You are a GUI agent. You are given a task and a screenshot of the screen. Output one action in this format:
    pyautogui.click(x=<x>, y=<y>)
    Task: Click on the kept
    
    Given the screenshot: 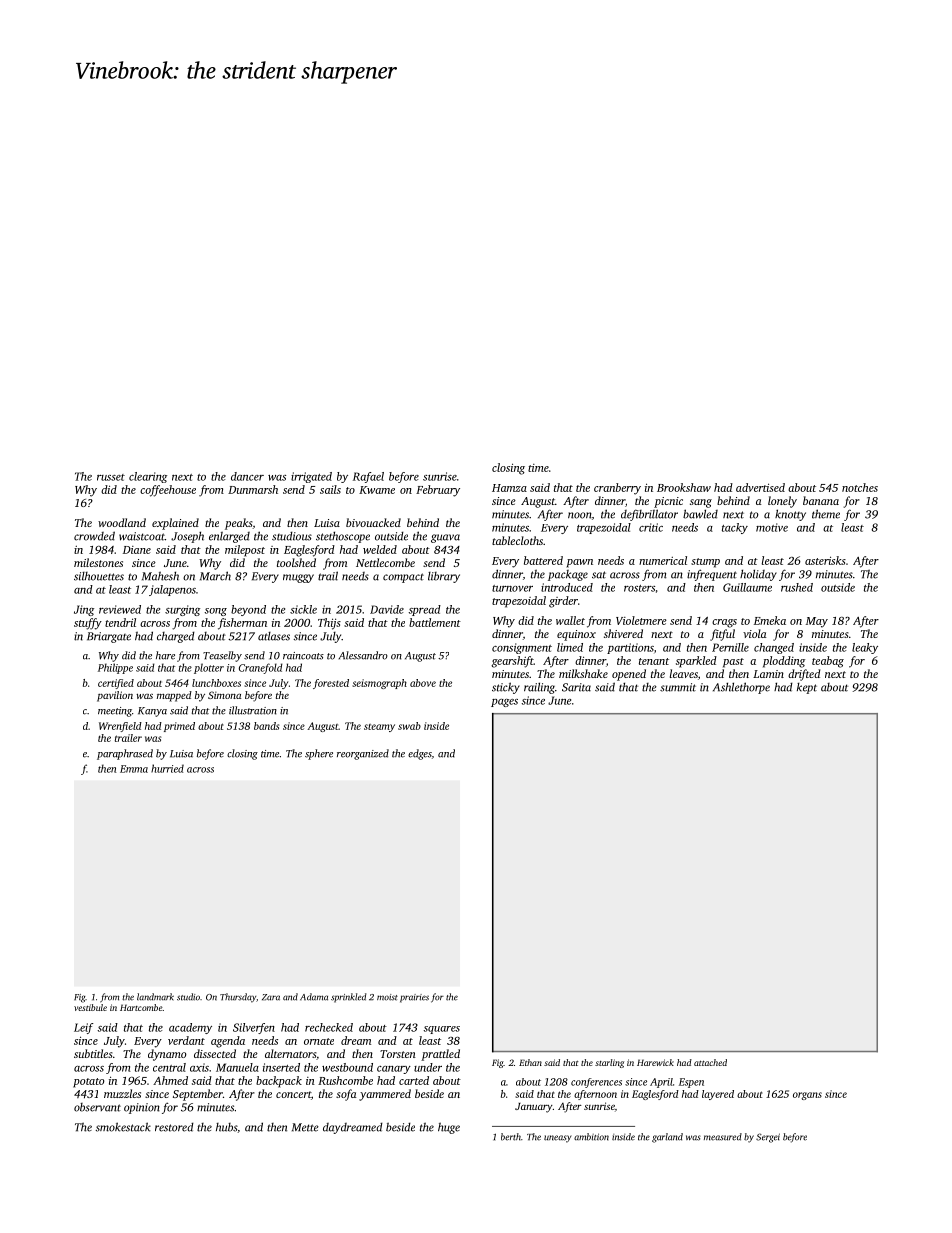 What is the action you would take?
    pyautogui.click(x=807, y=688)
